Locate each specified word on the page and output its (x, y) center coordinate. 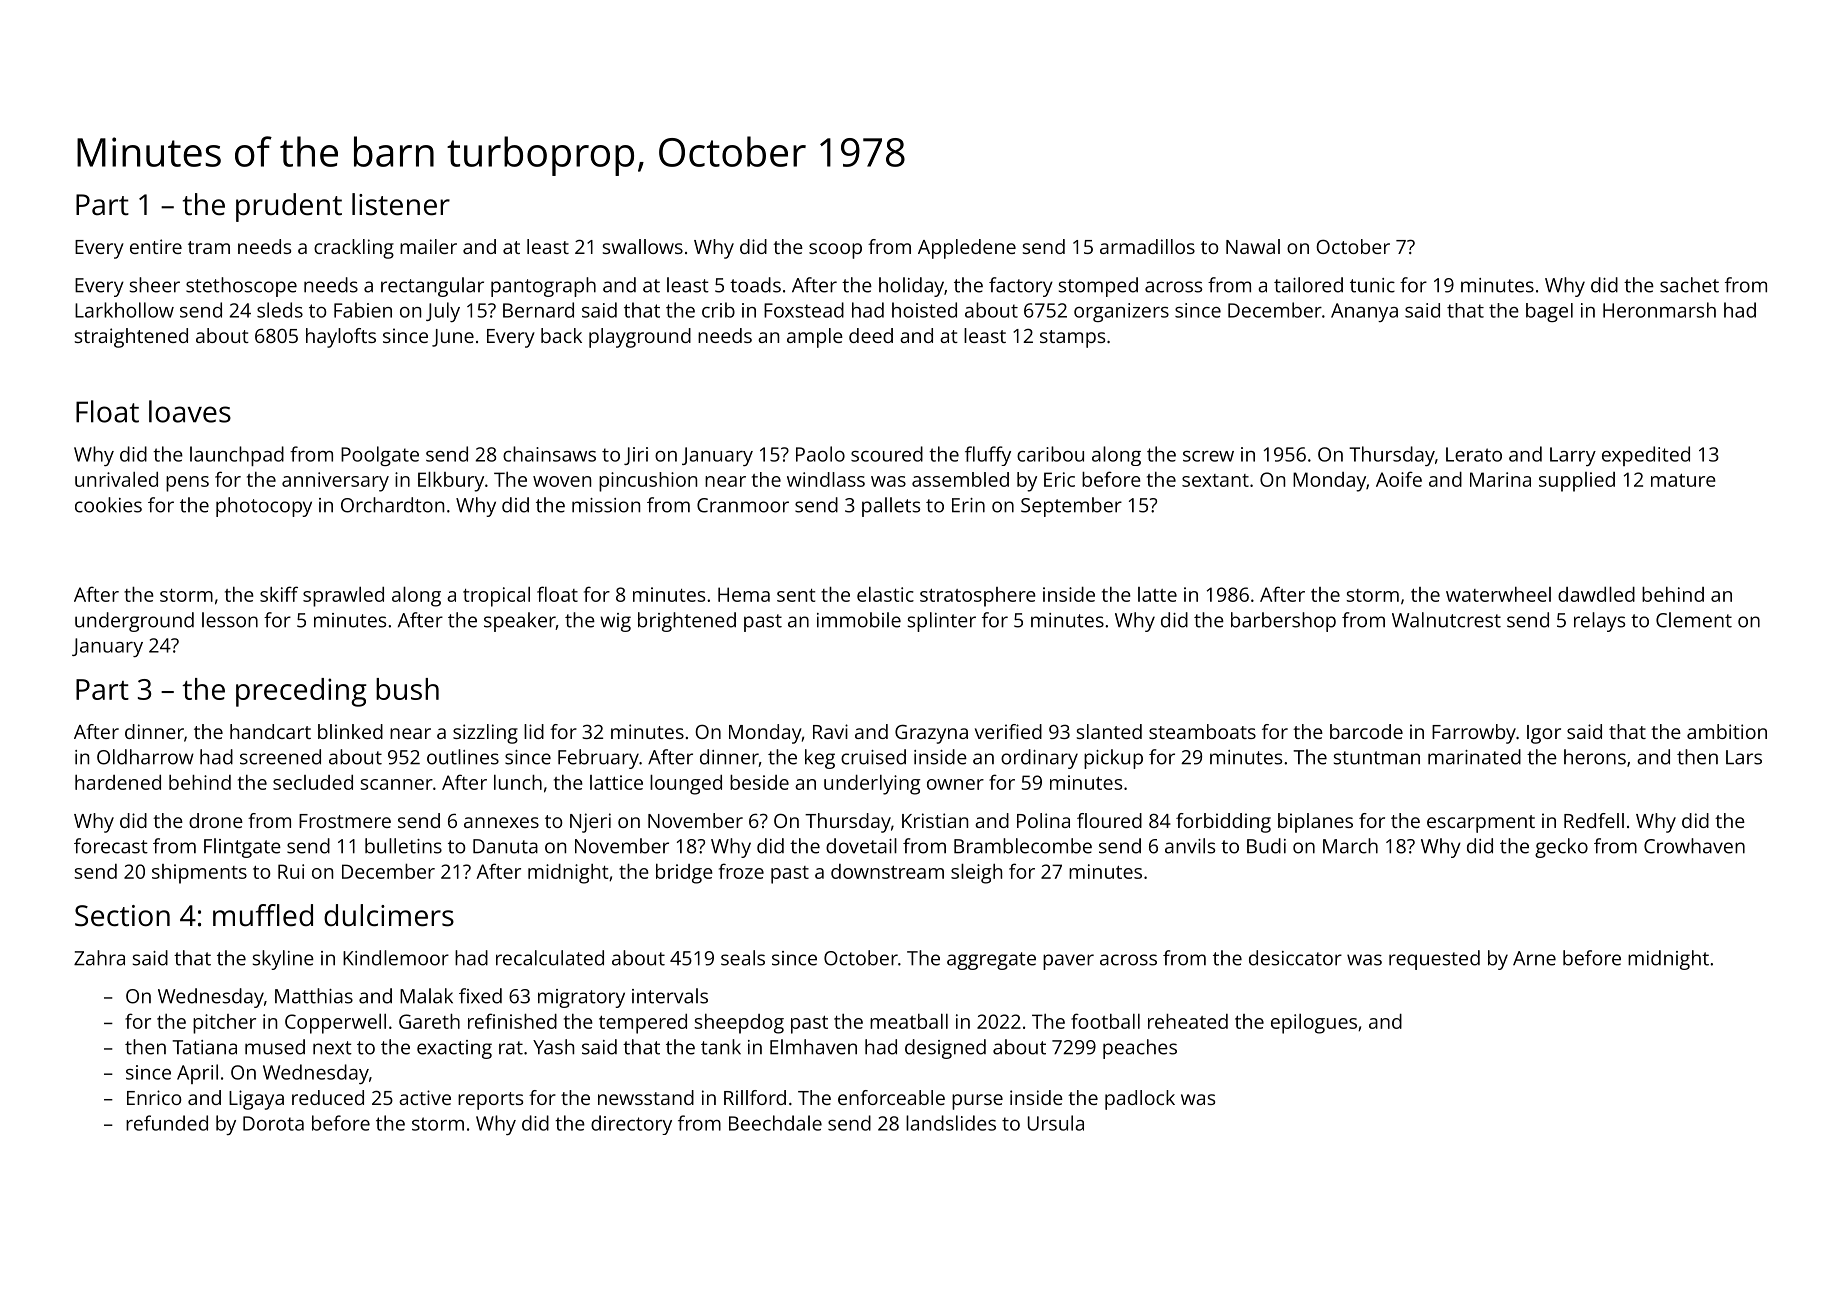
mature (1683, 480)
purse (977, 1102)
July (443, 312)
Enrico (154, 1097)
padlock (1140, 1100)
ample (815, 338)
